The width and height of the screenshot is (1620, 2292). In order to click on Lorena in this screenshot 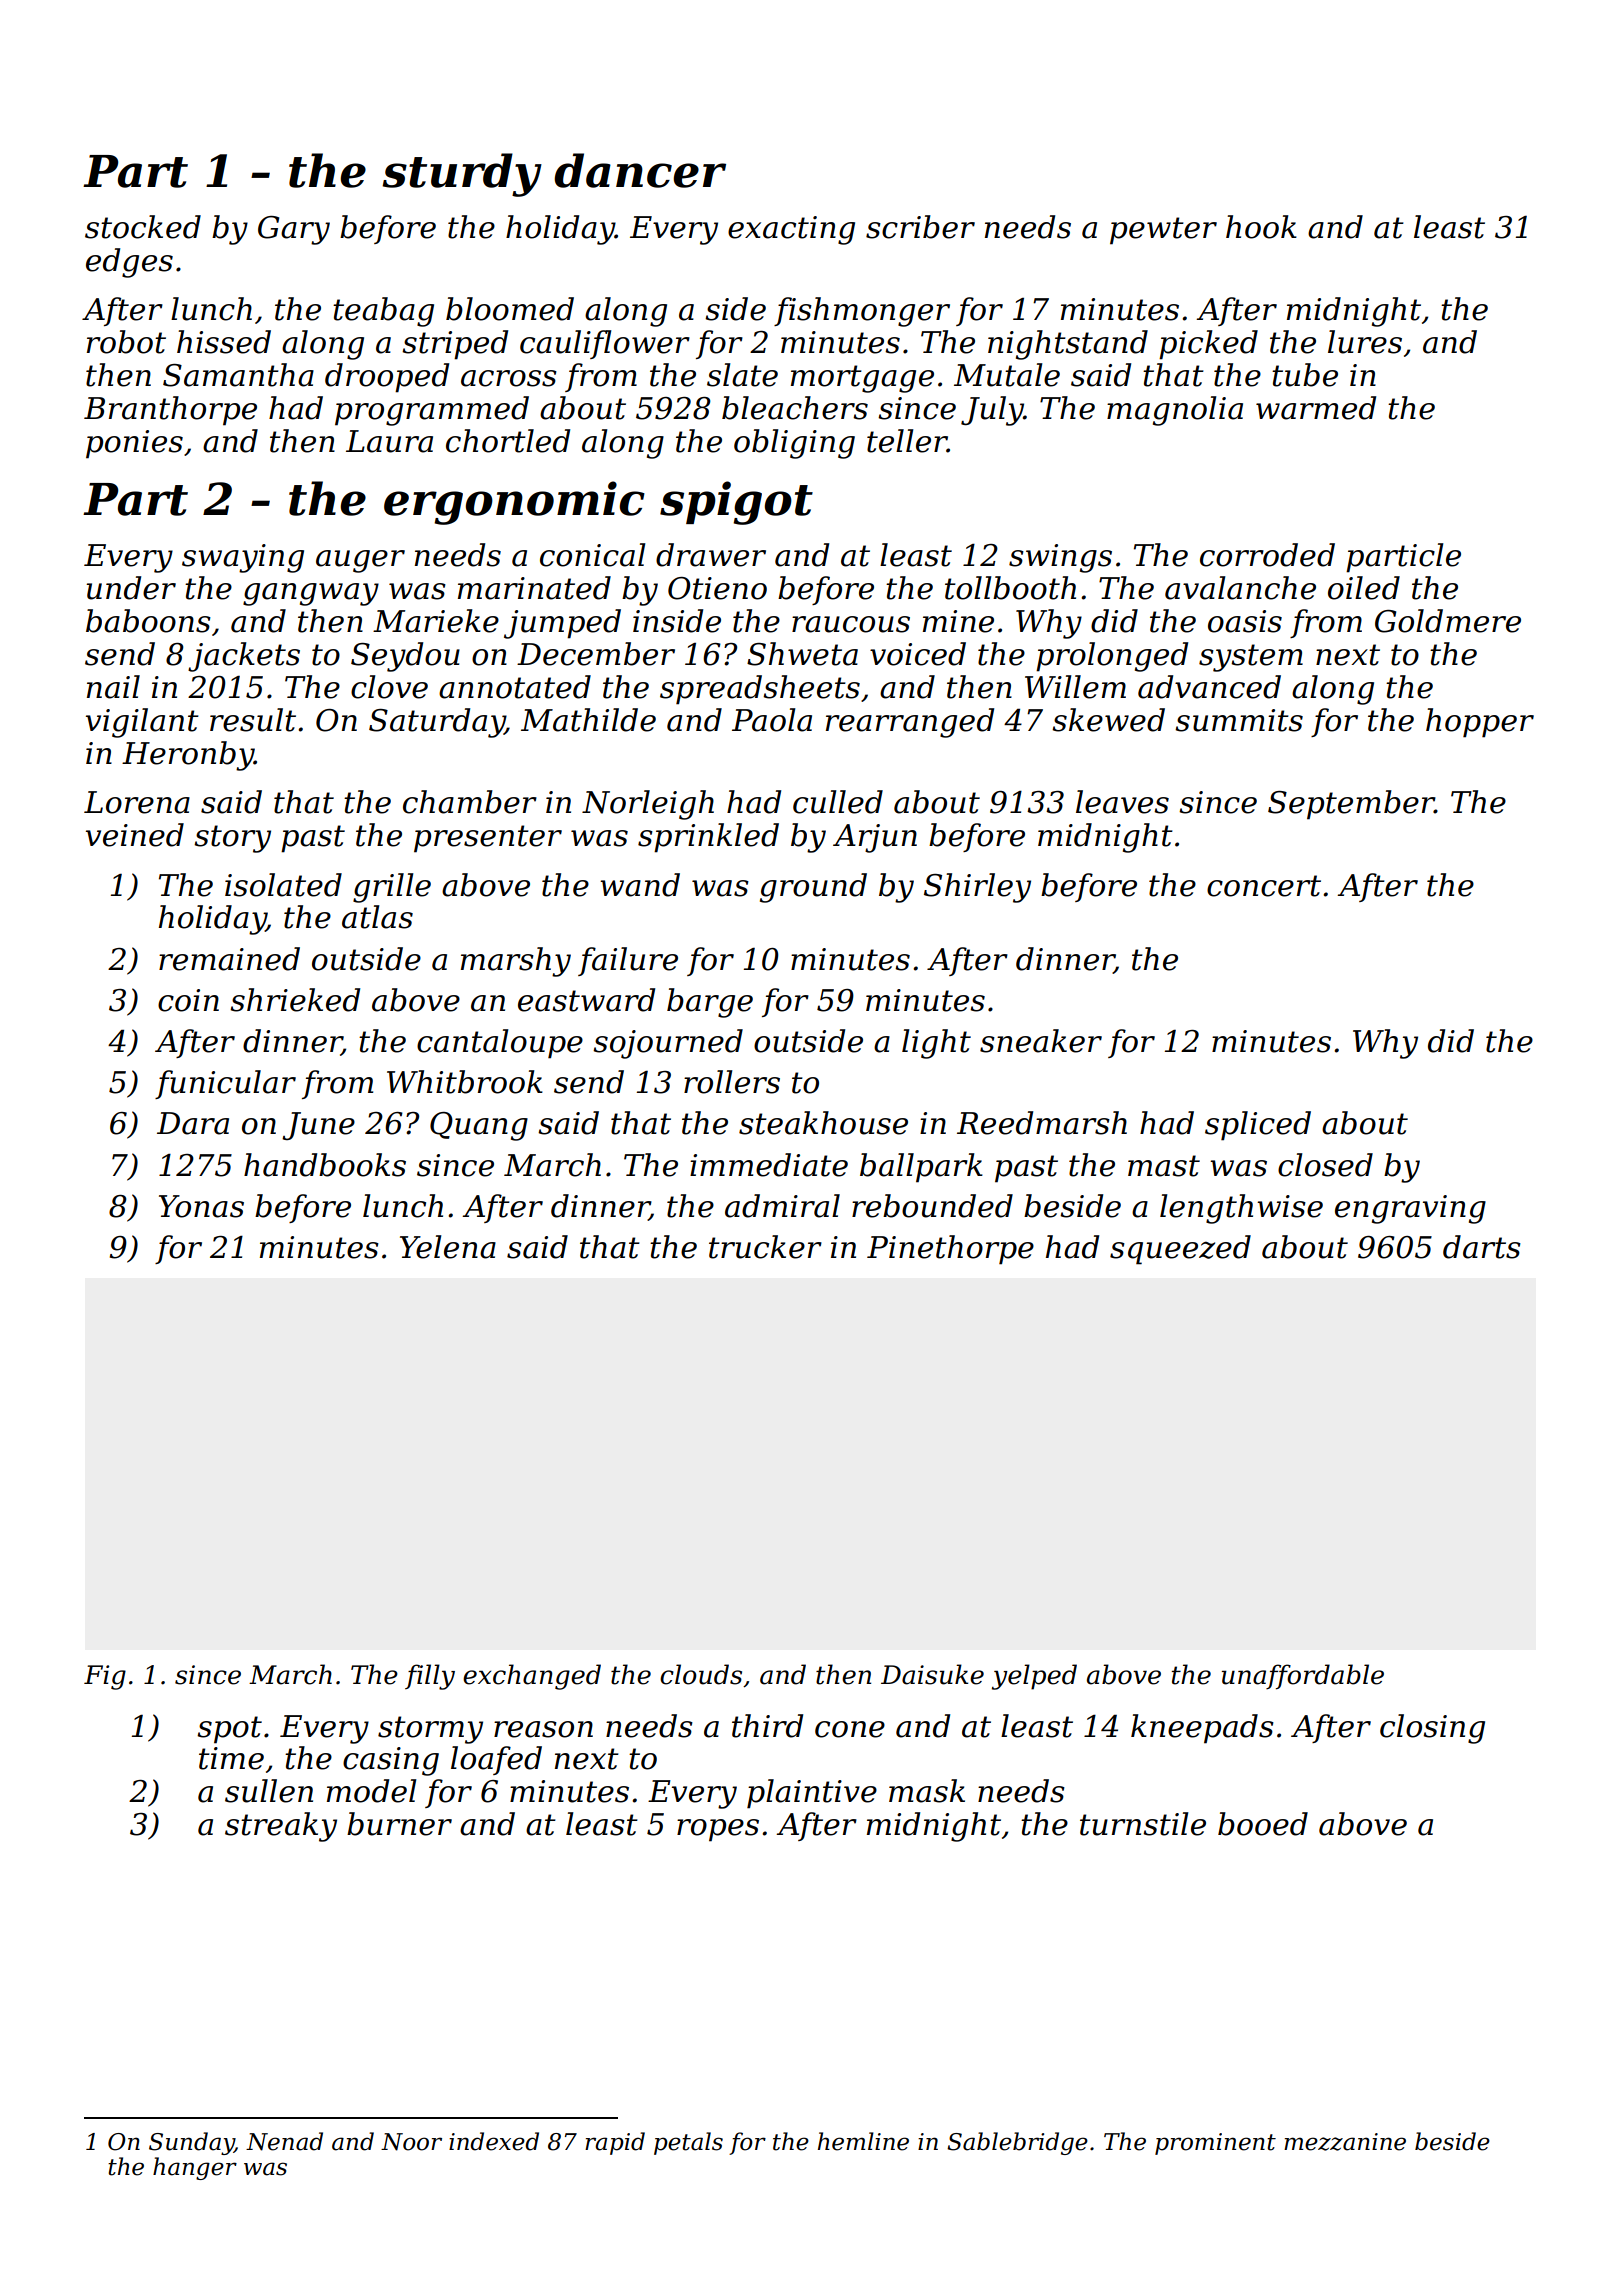, I will do `click(137, 802)`.
